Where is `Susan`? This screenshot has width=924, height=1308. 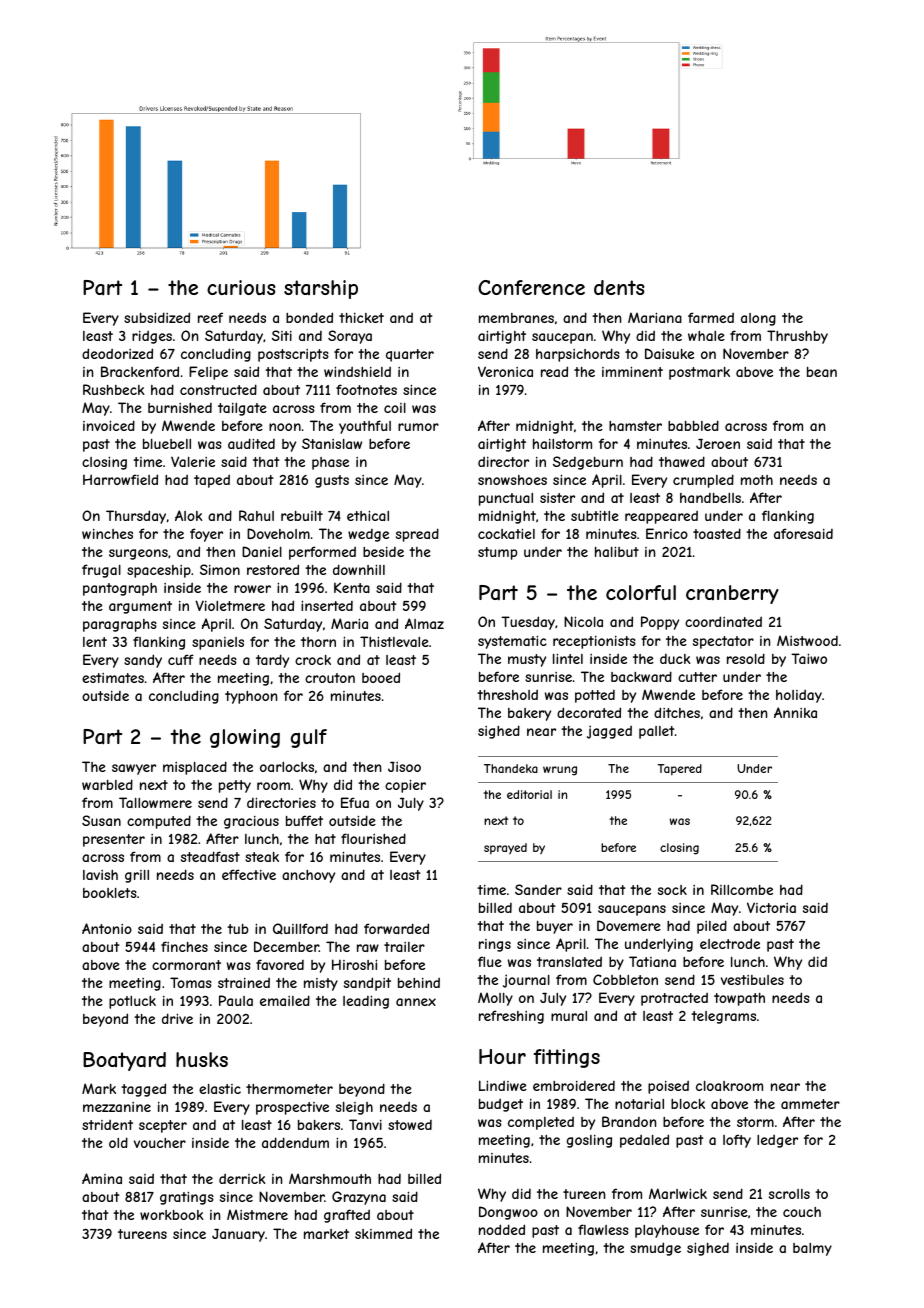 Susan is located at coordinates (101, 820).
